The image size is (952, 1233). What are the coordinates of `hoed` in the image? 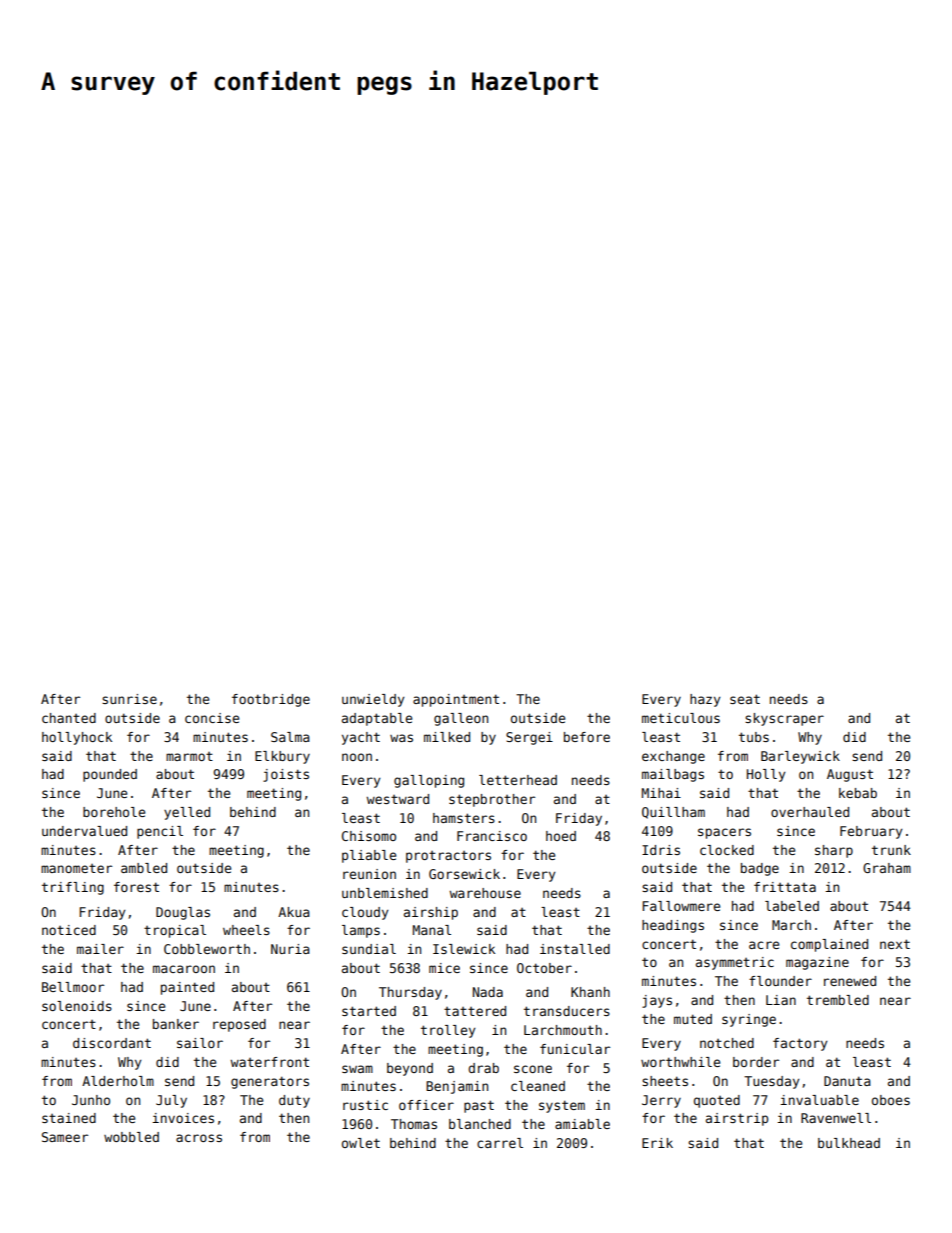 It's located at (561, 836).
